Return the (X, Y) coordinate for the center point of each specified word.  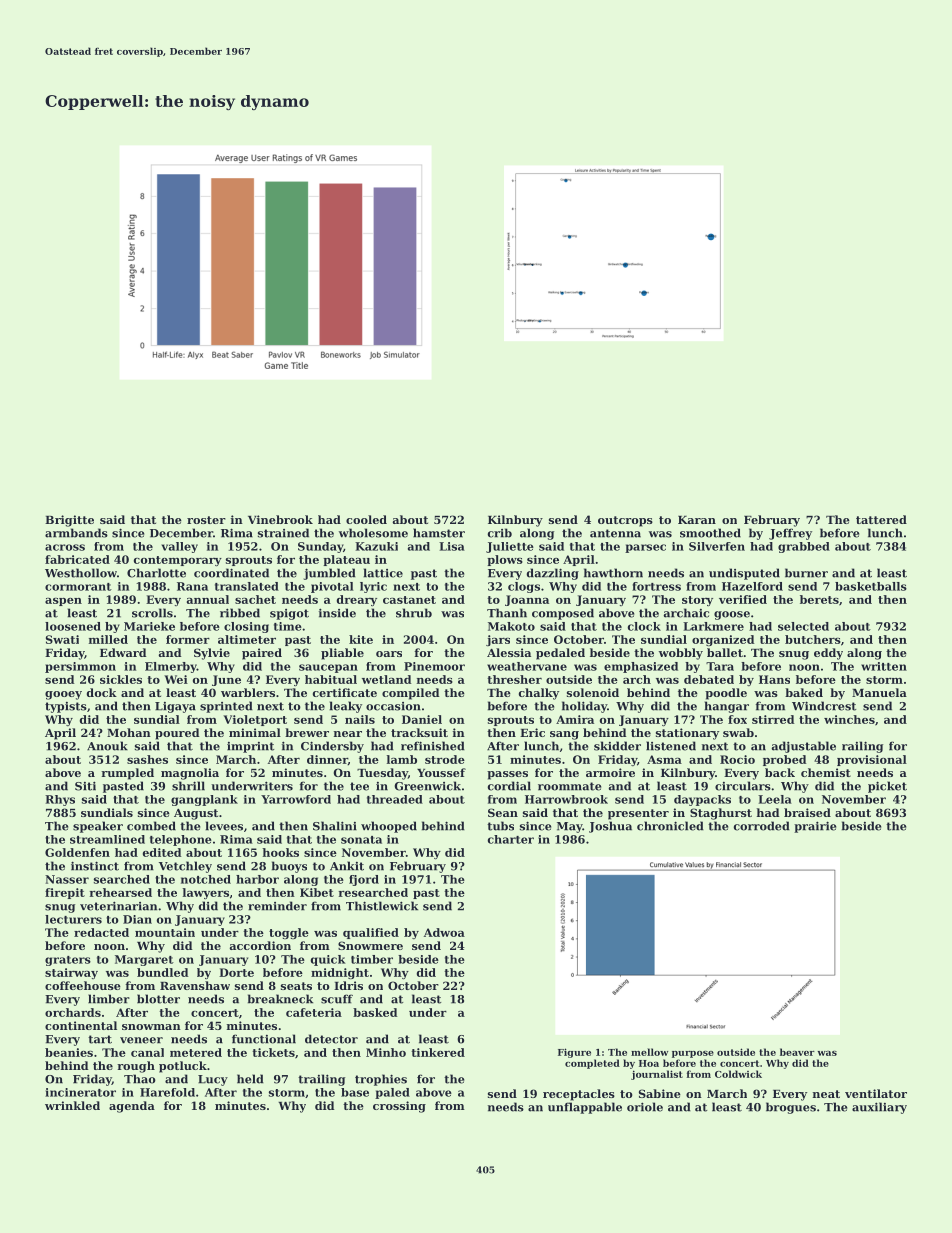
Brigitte (69, 521)
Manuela (879, 692)
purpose (693, 1054)
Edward (123, 652)
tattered (881, 519)
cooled (366, 519)
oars (389, 654)
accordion (260, 945)
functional (264, 1039)
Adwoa (444, 932)
